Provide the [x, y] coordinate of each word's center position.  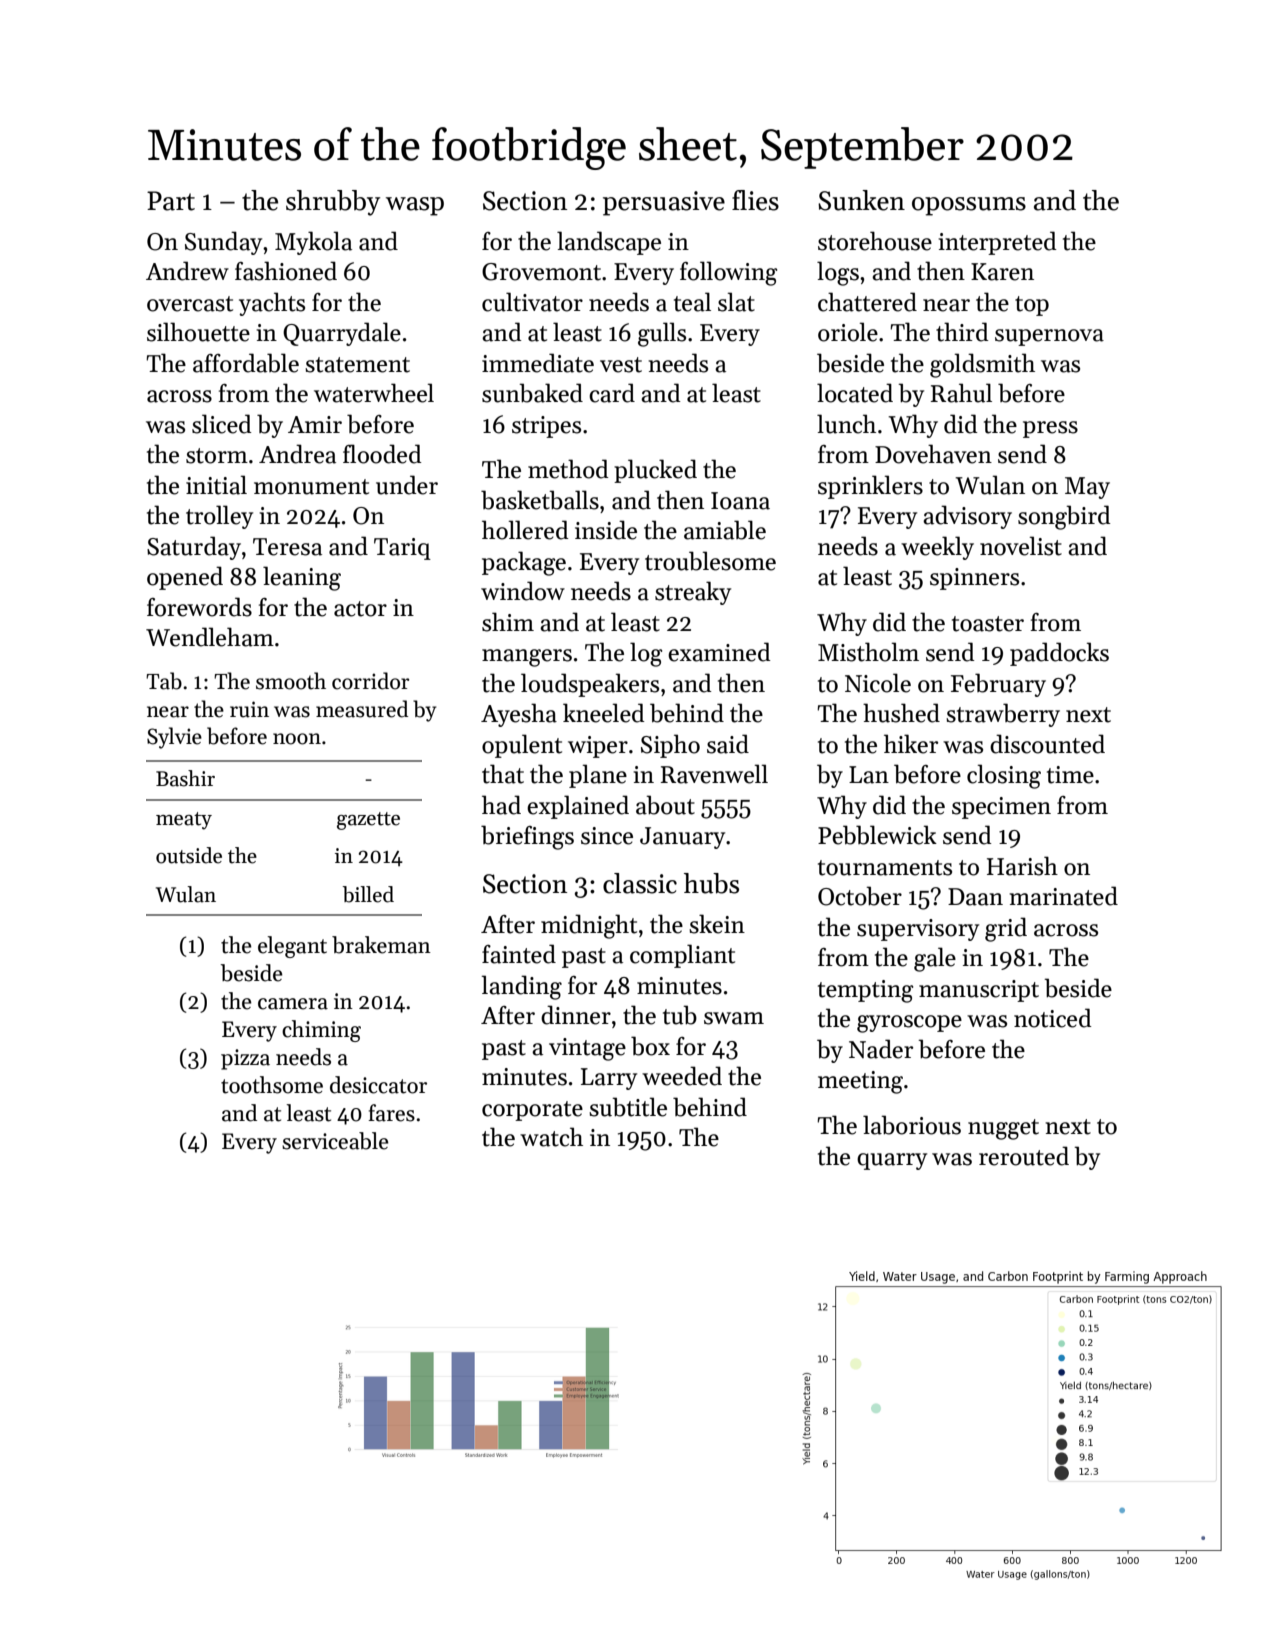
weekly [937, 548]
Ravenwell [714, 774]
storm [217, 456]
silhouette [198, 332]
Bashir [185, 778]
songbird [1064, 517]
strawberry [1003, 715]
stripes [546, 427]
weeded [682, 1076]
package [524, 563]
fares [391, 1113]
